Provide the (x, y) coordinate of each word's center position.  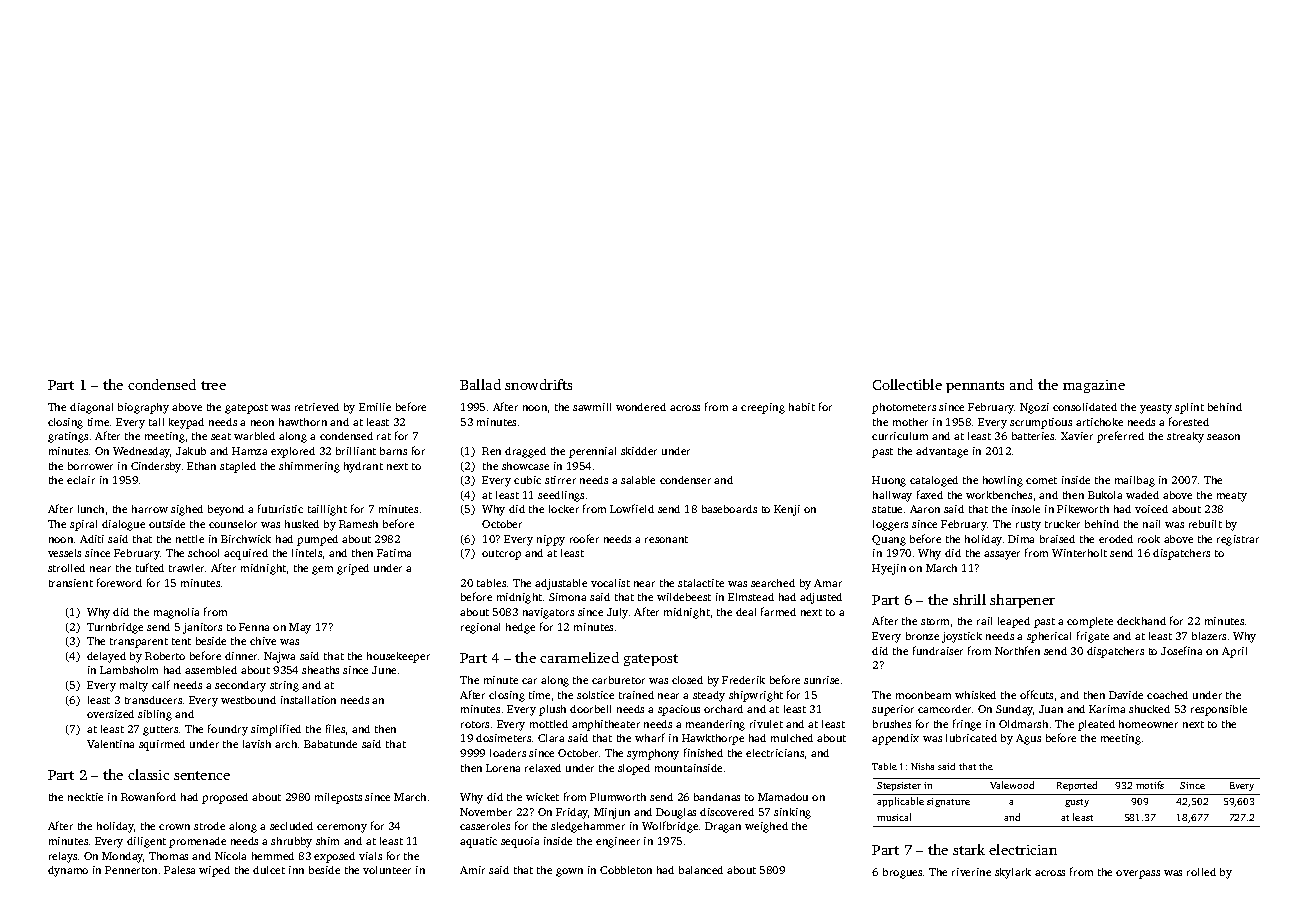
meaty (1232, 497)
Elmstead (751, 597)
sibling (155, 715)
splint (1189, 408)
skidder (639, 451)
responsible (1219, 710)
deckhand (1141, 621)
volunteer (387, 870)
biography (143, 408)
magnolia (176, 613)
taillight (327, 510)
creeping (763, 408)
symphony (653, 754)
